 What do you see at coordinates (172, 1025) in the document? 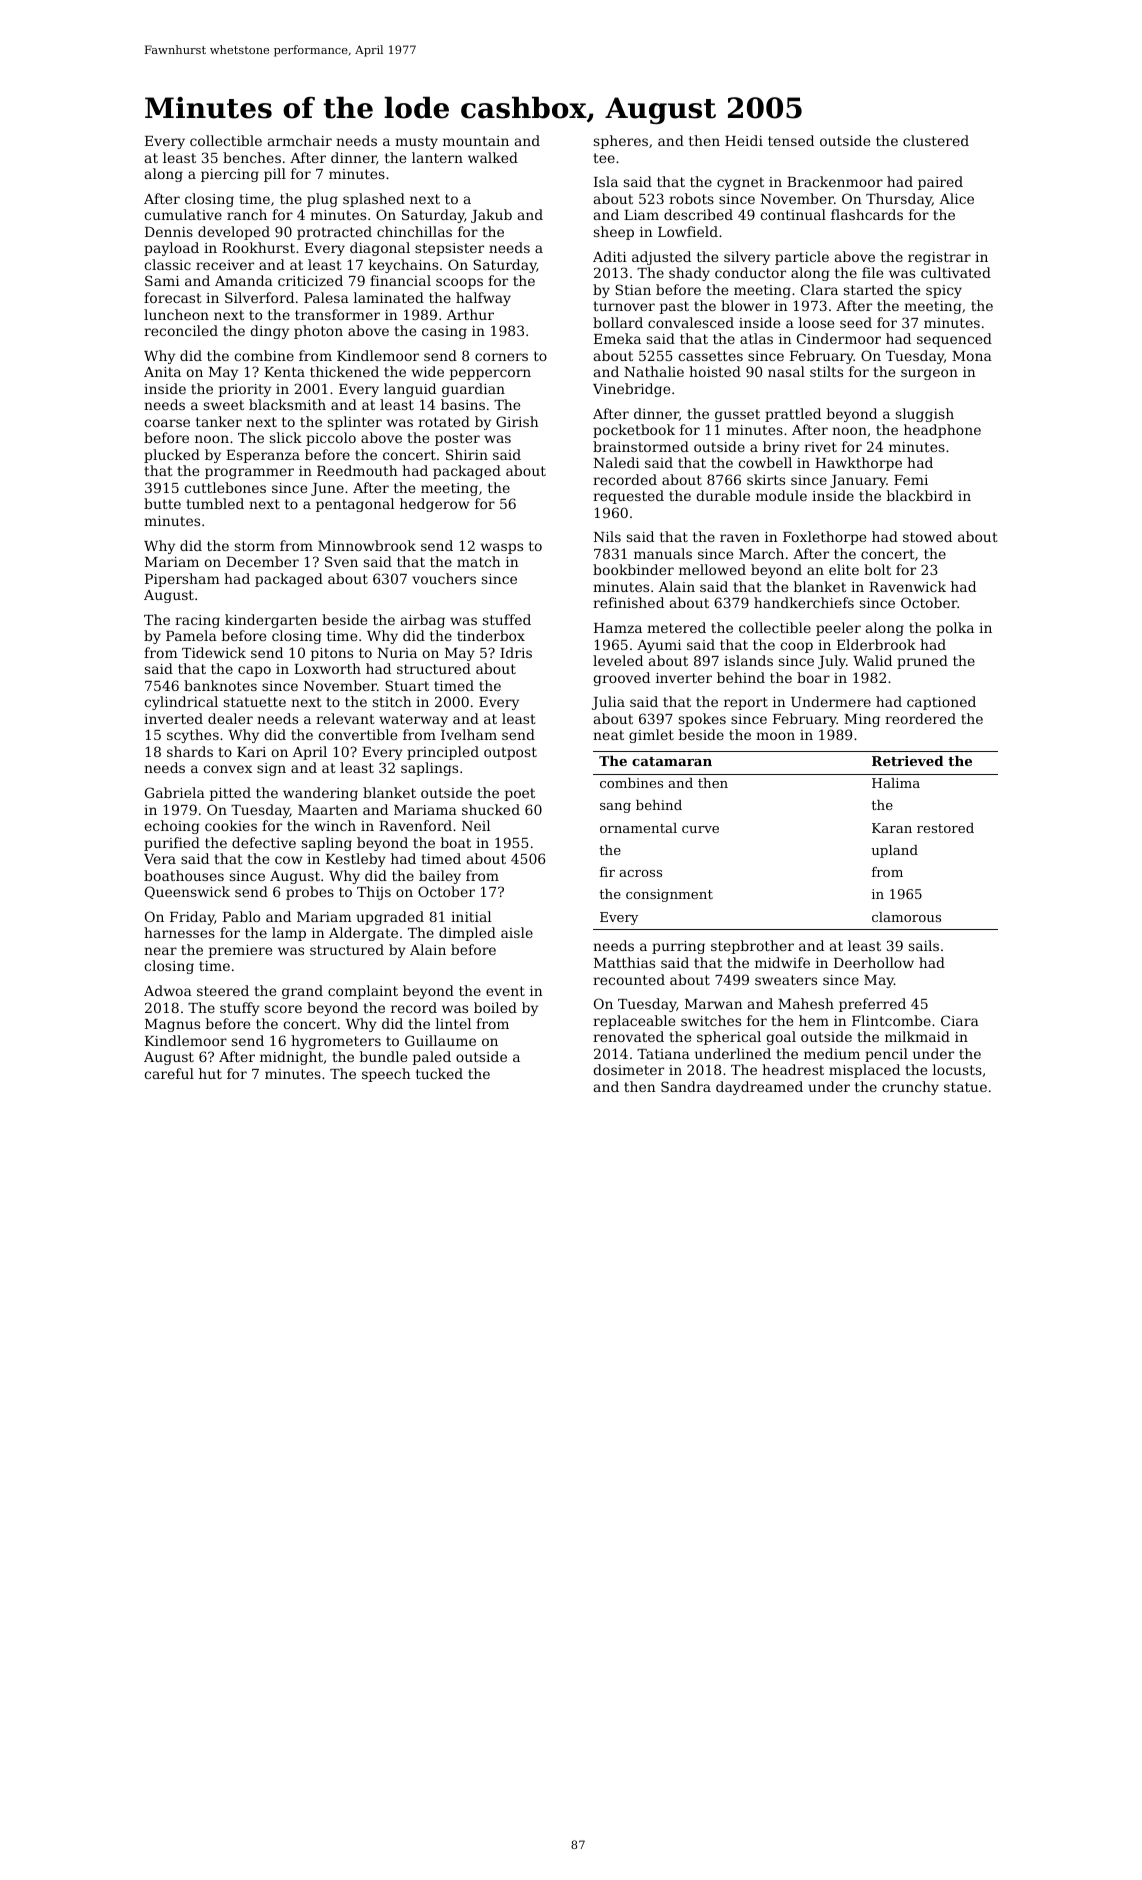
I see `Magnus` at bounding box center [172, 1025].
